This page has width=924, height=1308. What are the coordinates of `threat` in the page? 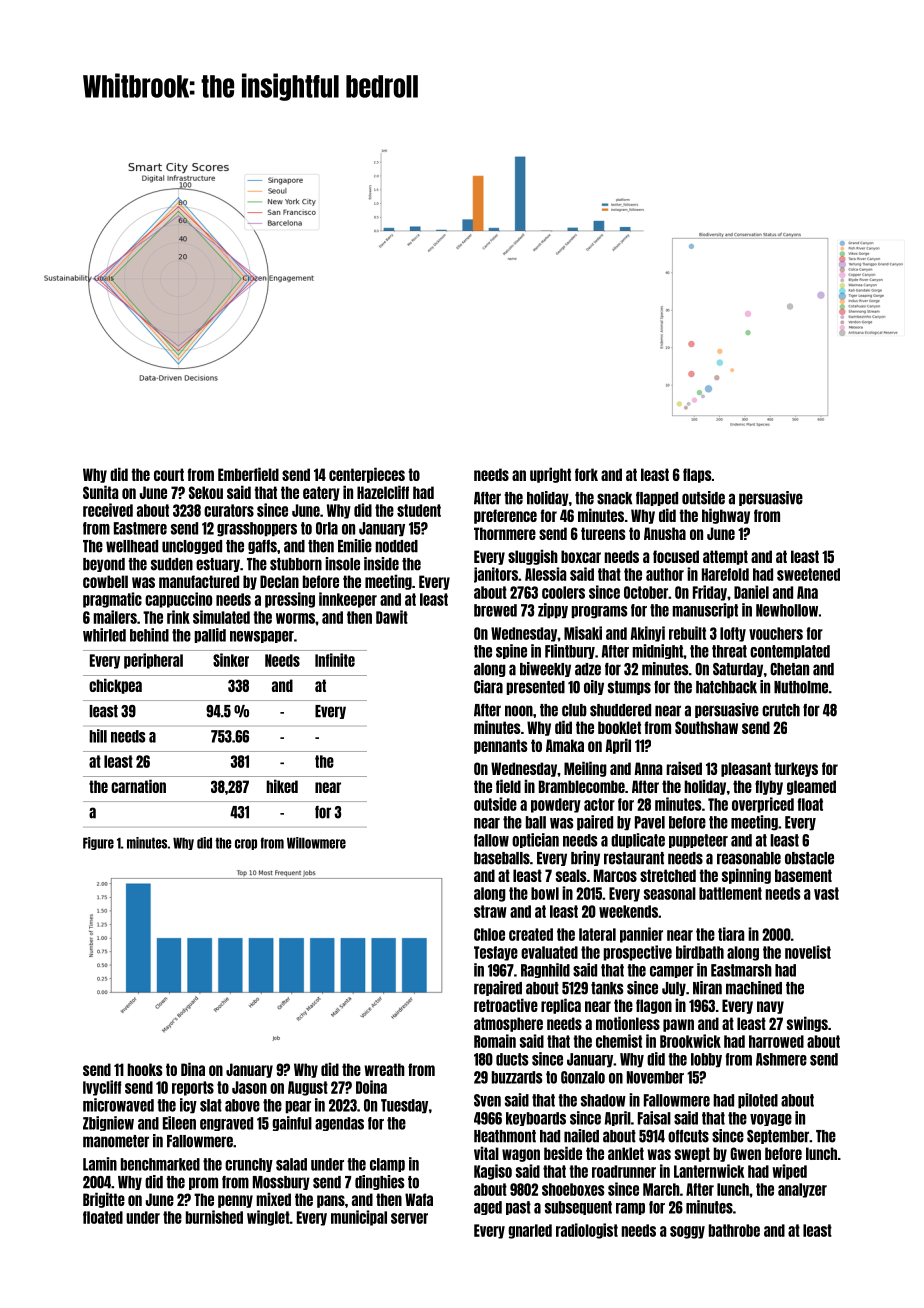 It's located at (729, 651).
